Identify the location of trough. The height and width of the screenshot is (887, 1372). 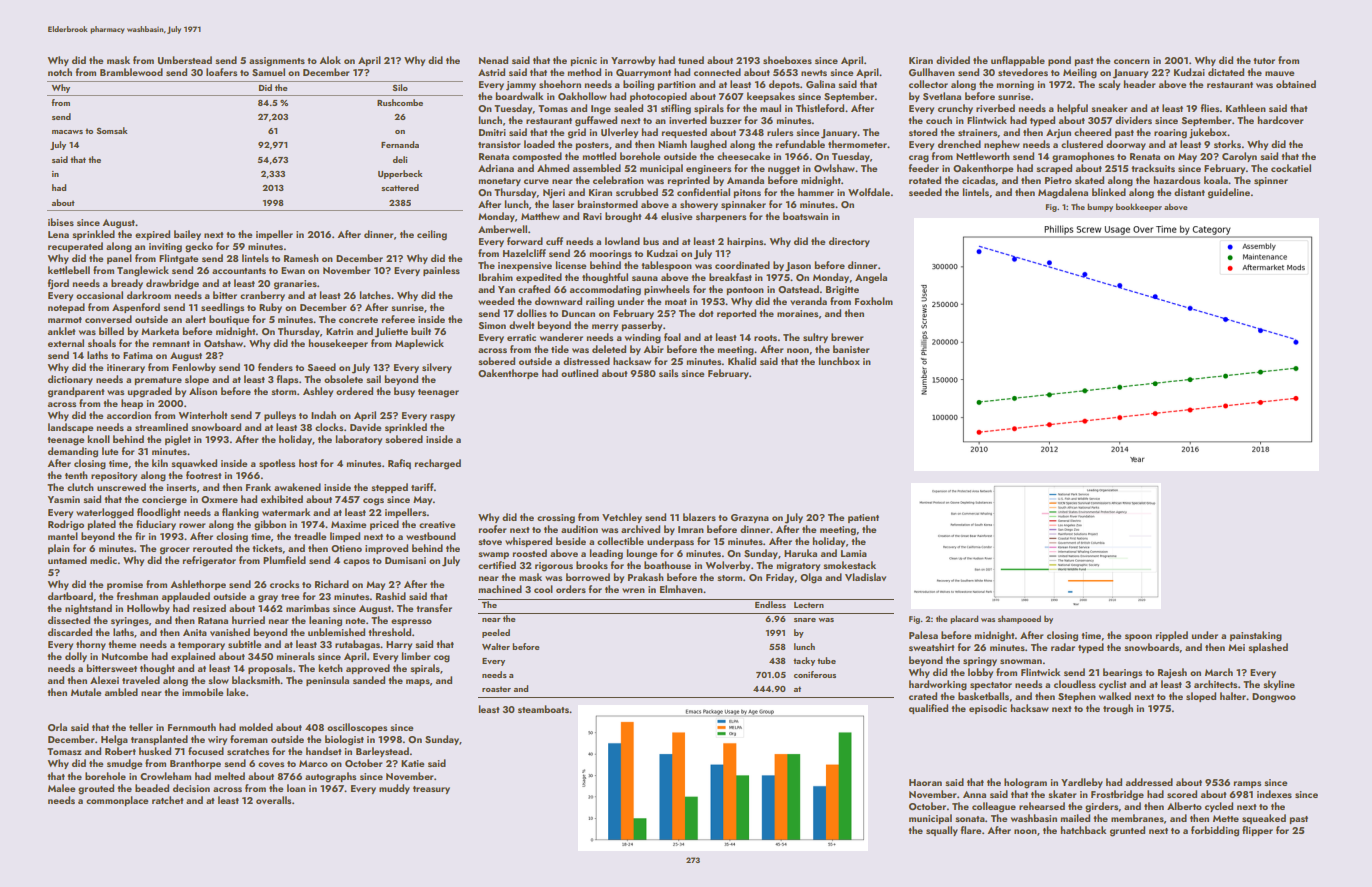
(1118, 709).
